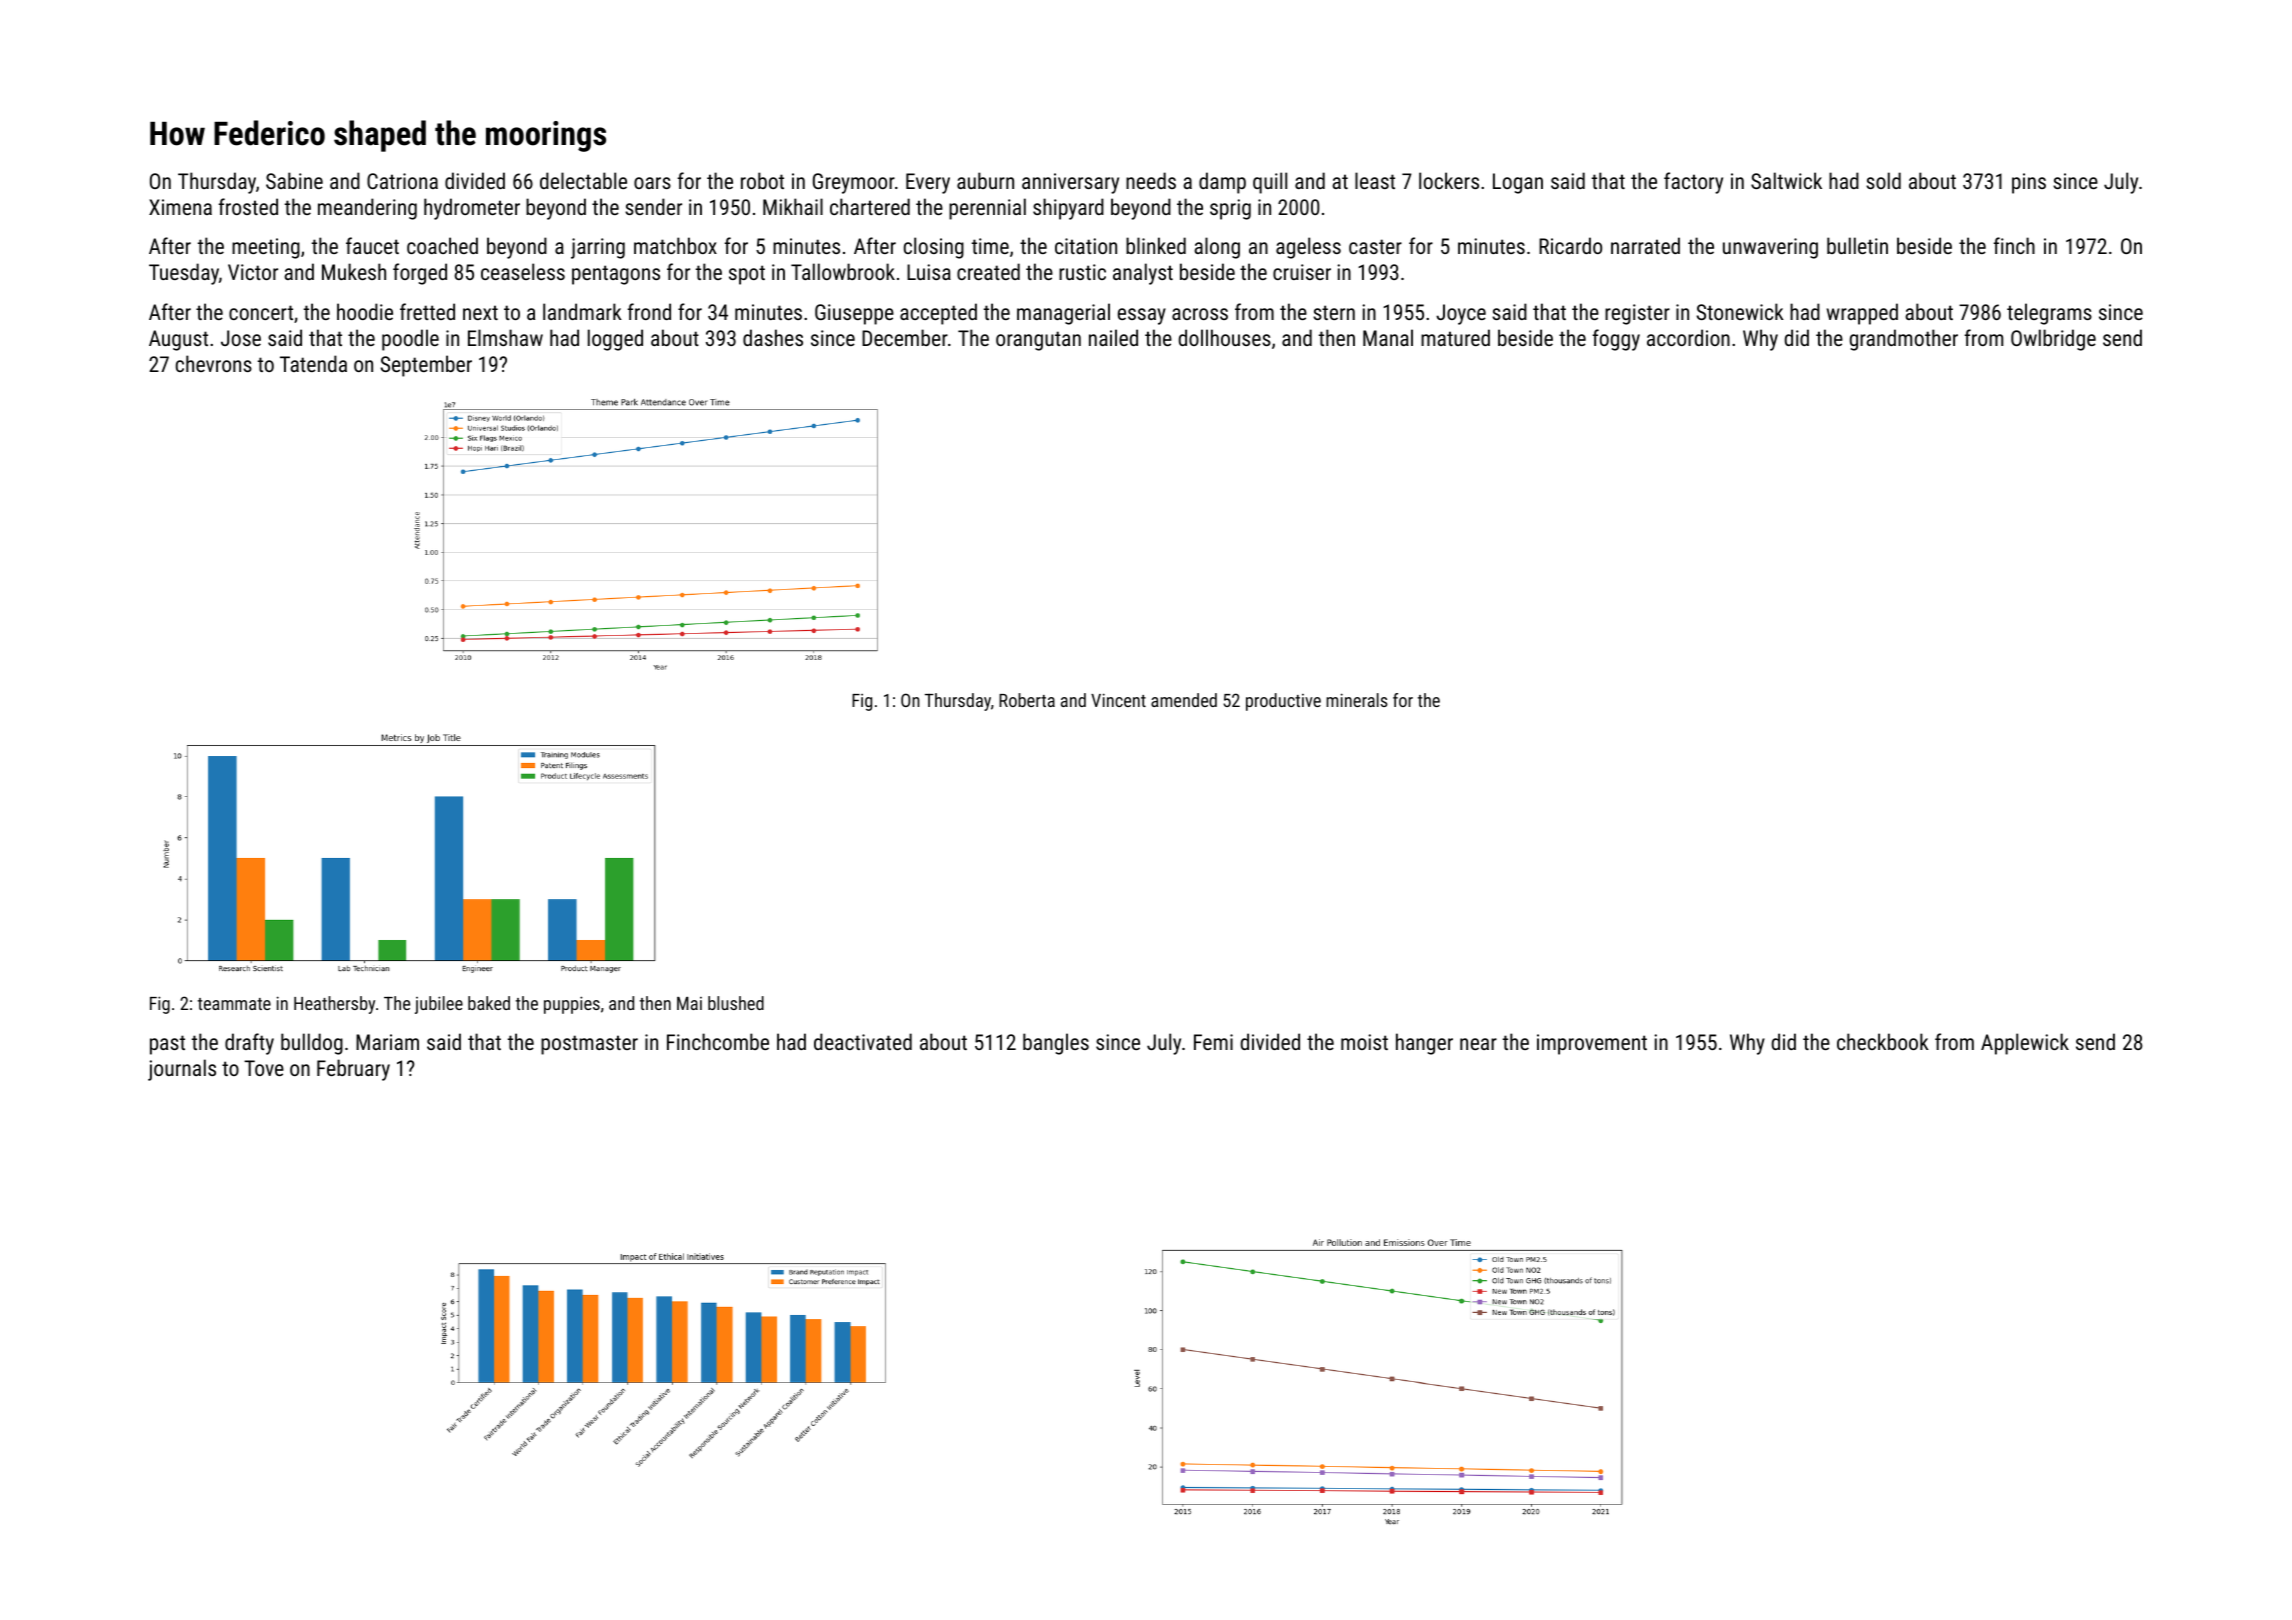  What do you see at coordinates (1027, 700) in the screenshot?
I see `Roberta` at bounding box center [1027, 700].
